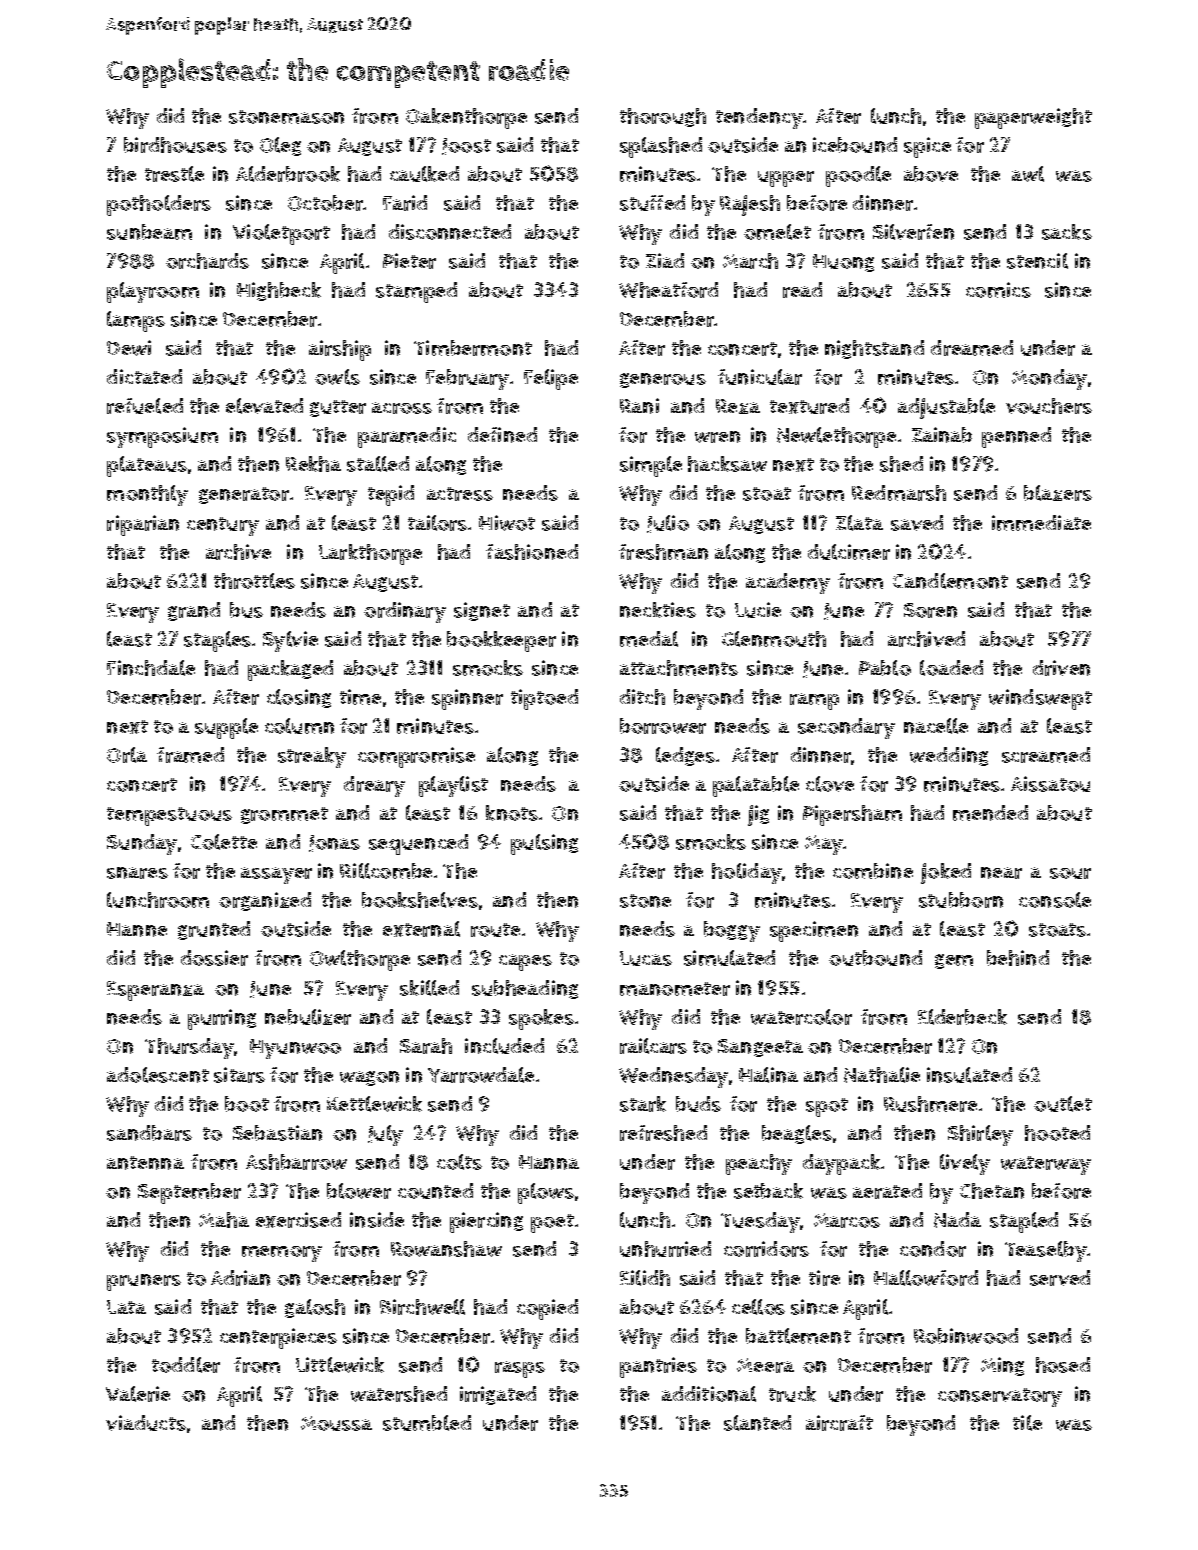 Image resolution: width=1198 pixels, height=1550 pixels. I want to click on route, so click(495, 930).
